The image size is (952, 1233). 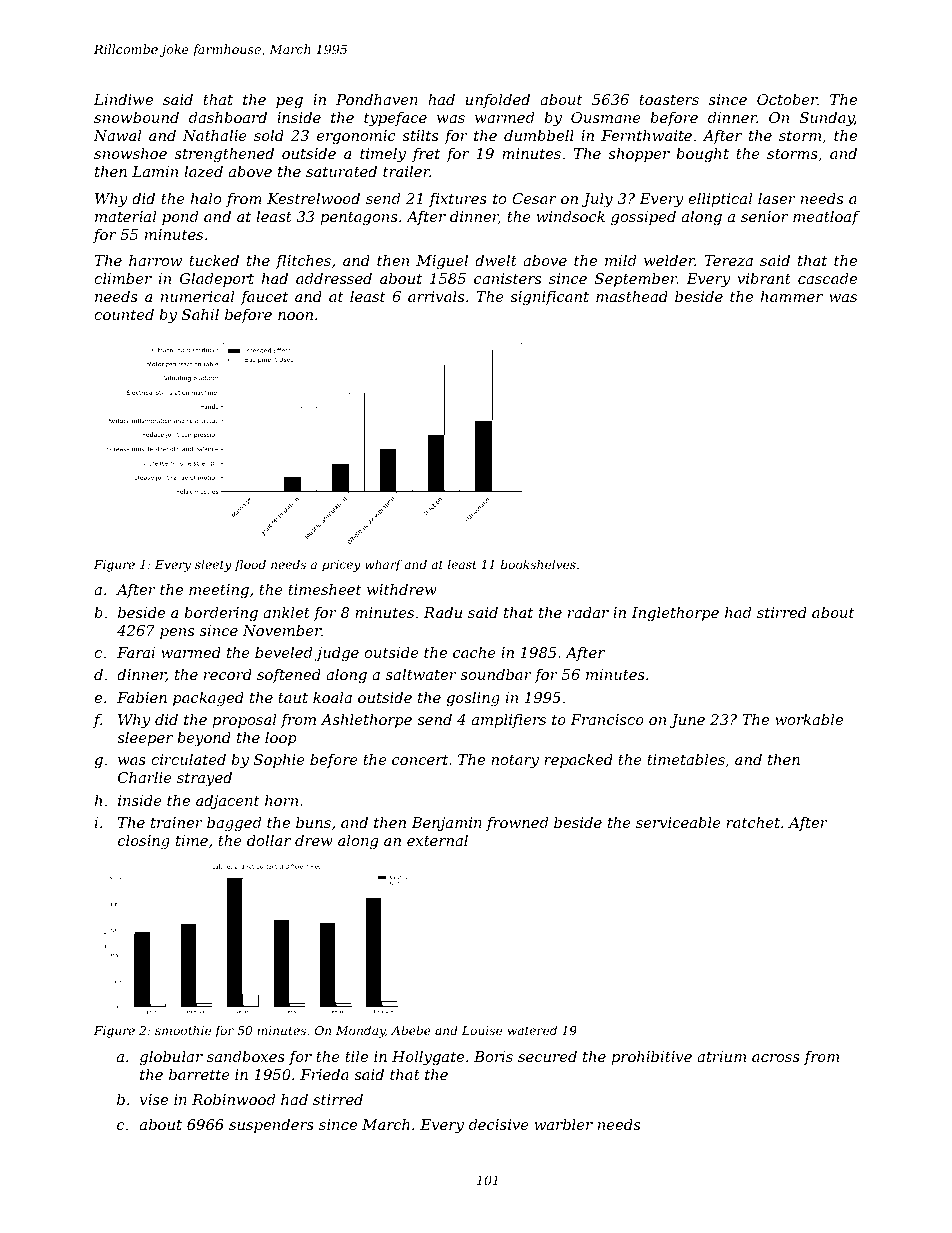 What do you see at coordinates (144, 842) in the screenshot?
I see `closing` at bounding box center [144, 842].
